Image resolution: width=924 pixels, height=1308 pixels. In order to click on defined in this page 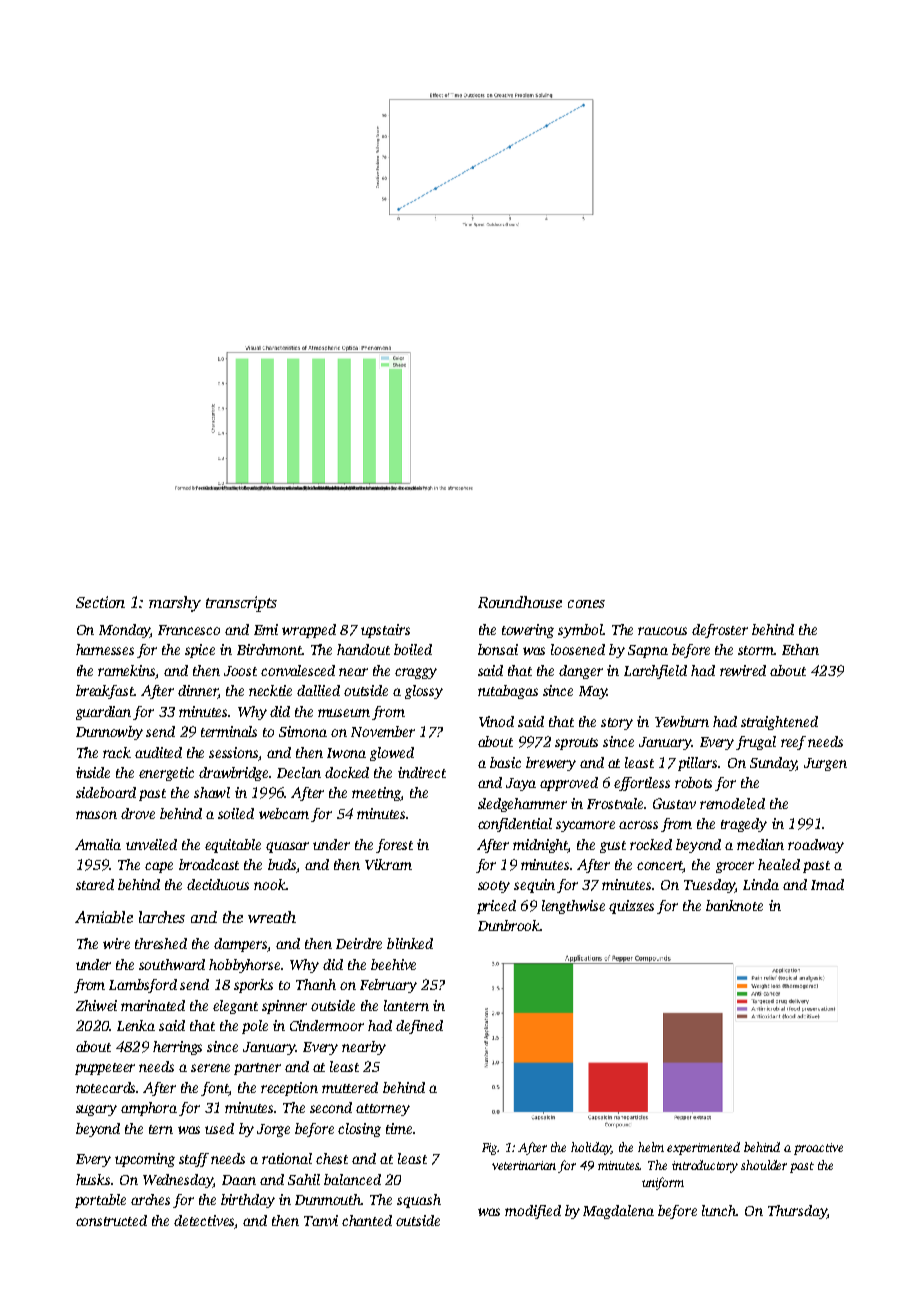, I will do `click(419, 1027)`.
